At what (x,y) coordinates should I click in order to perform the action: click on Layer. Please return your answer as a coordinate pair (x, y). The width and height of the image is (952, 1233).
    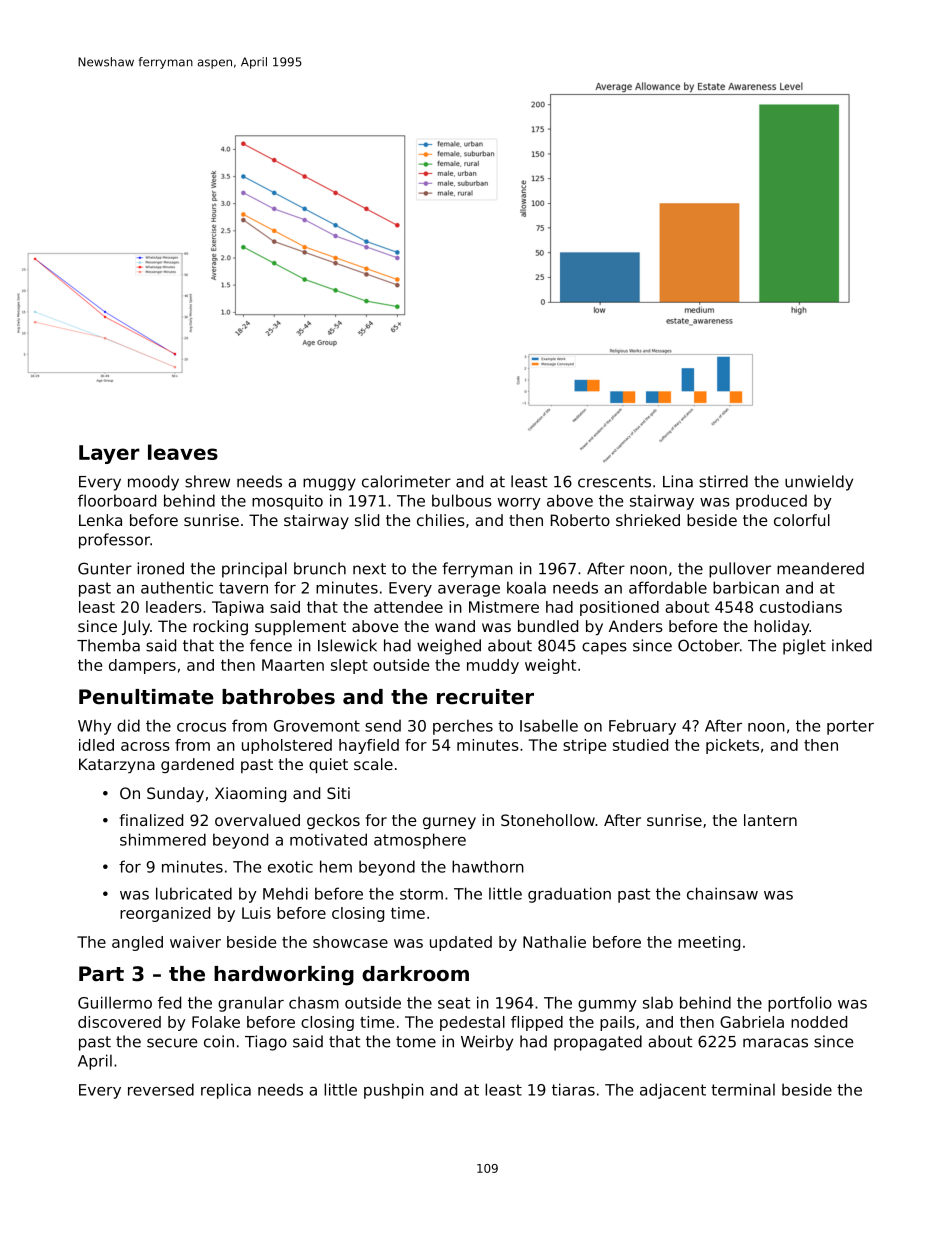
    Looking at the image, I should click on (109, 454).
